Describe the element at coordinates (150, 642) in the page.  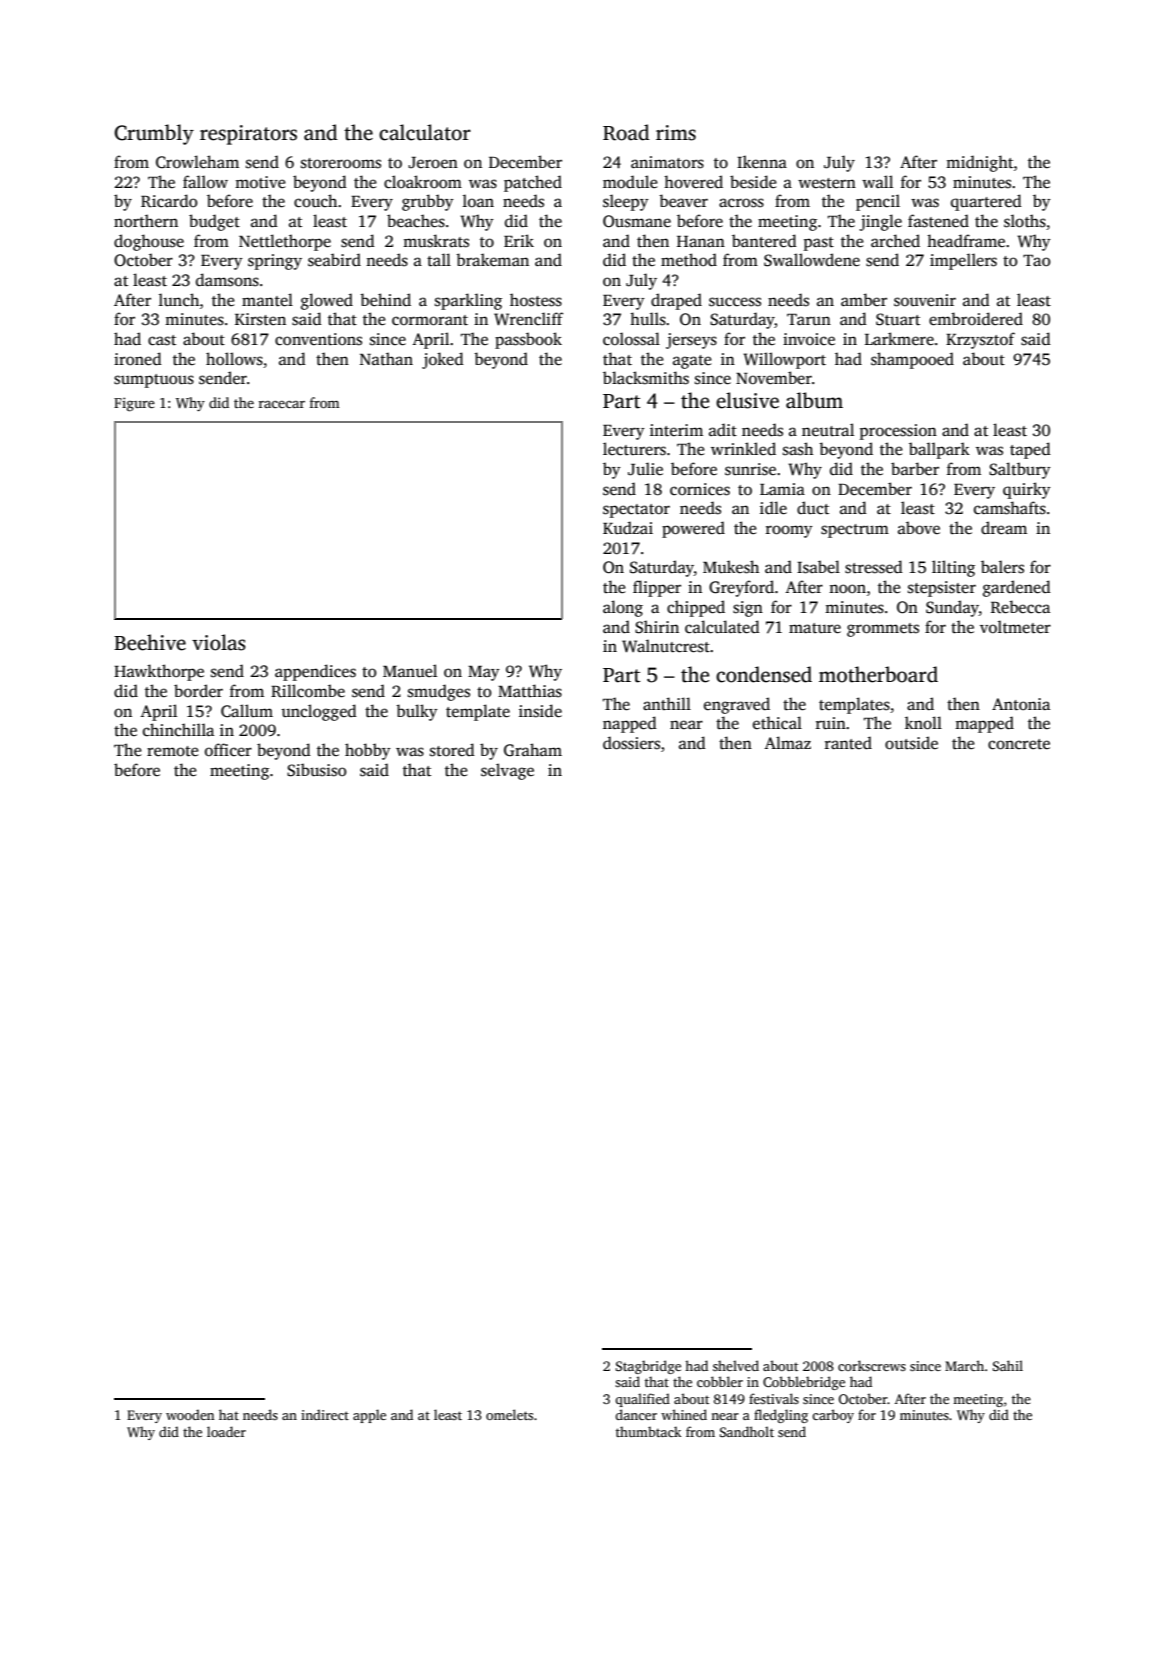
I see `Beehive` at that location.
